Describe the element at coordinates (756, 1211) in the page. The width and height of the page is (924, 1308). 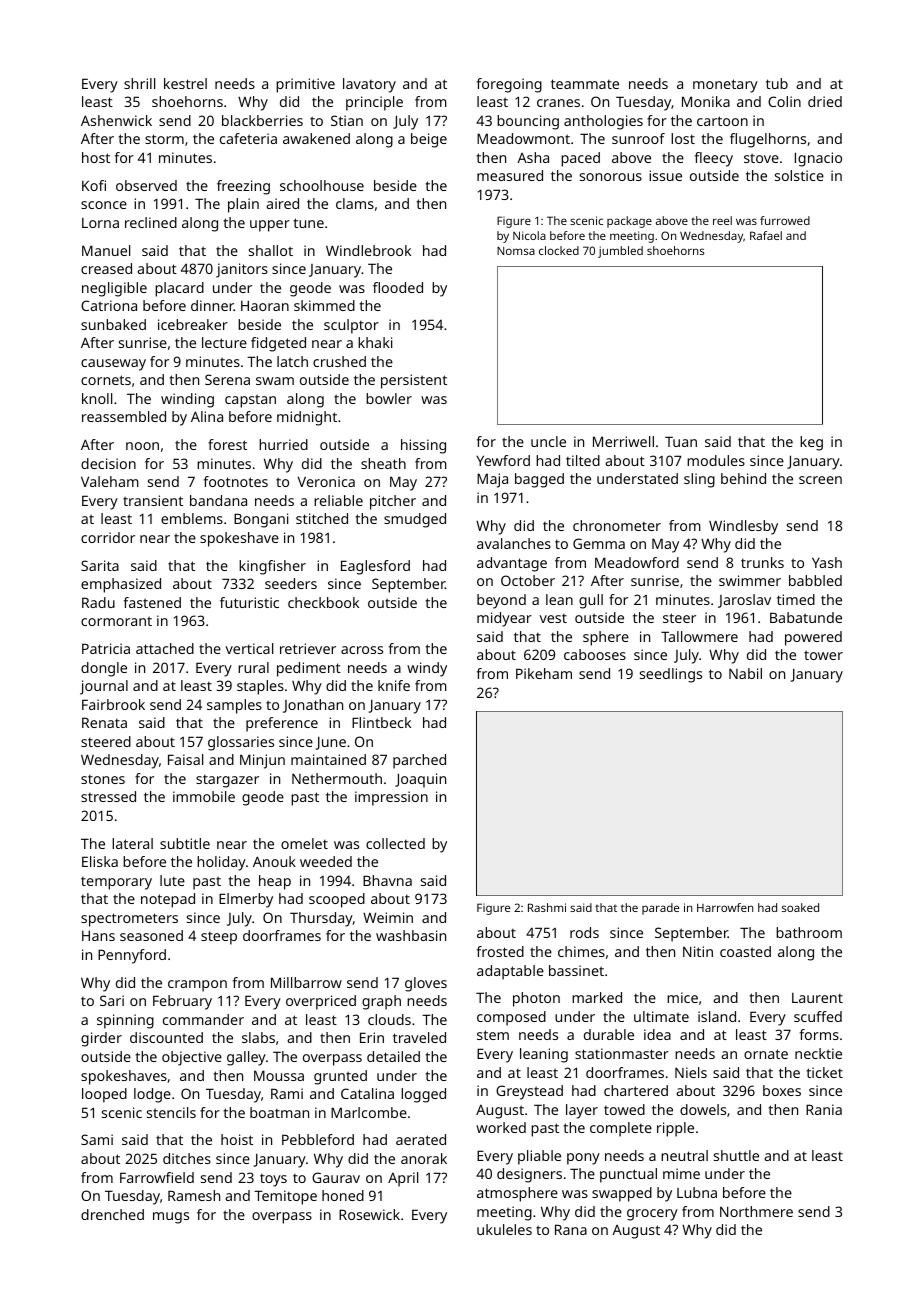
I see `Northmere` at that location.
